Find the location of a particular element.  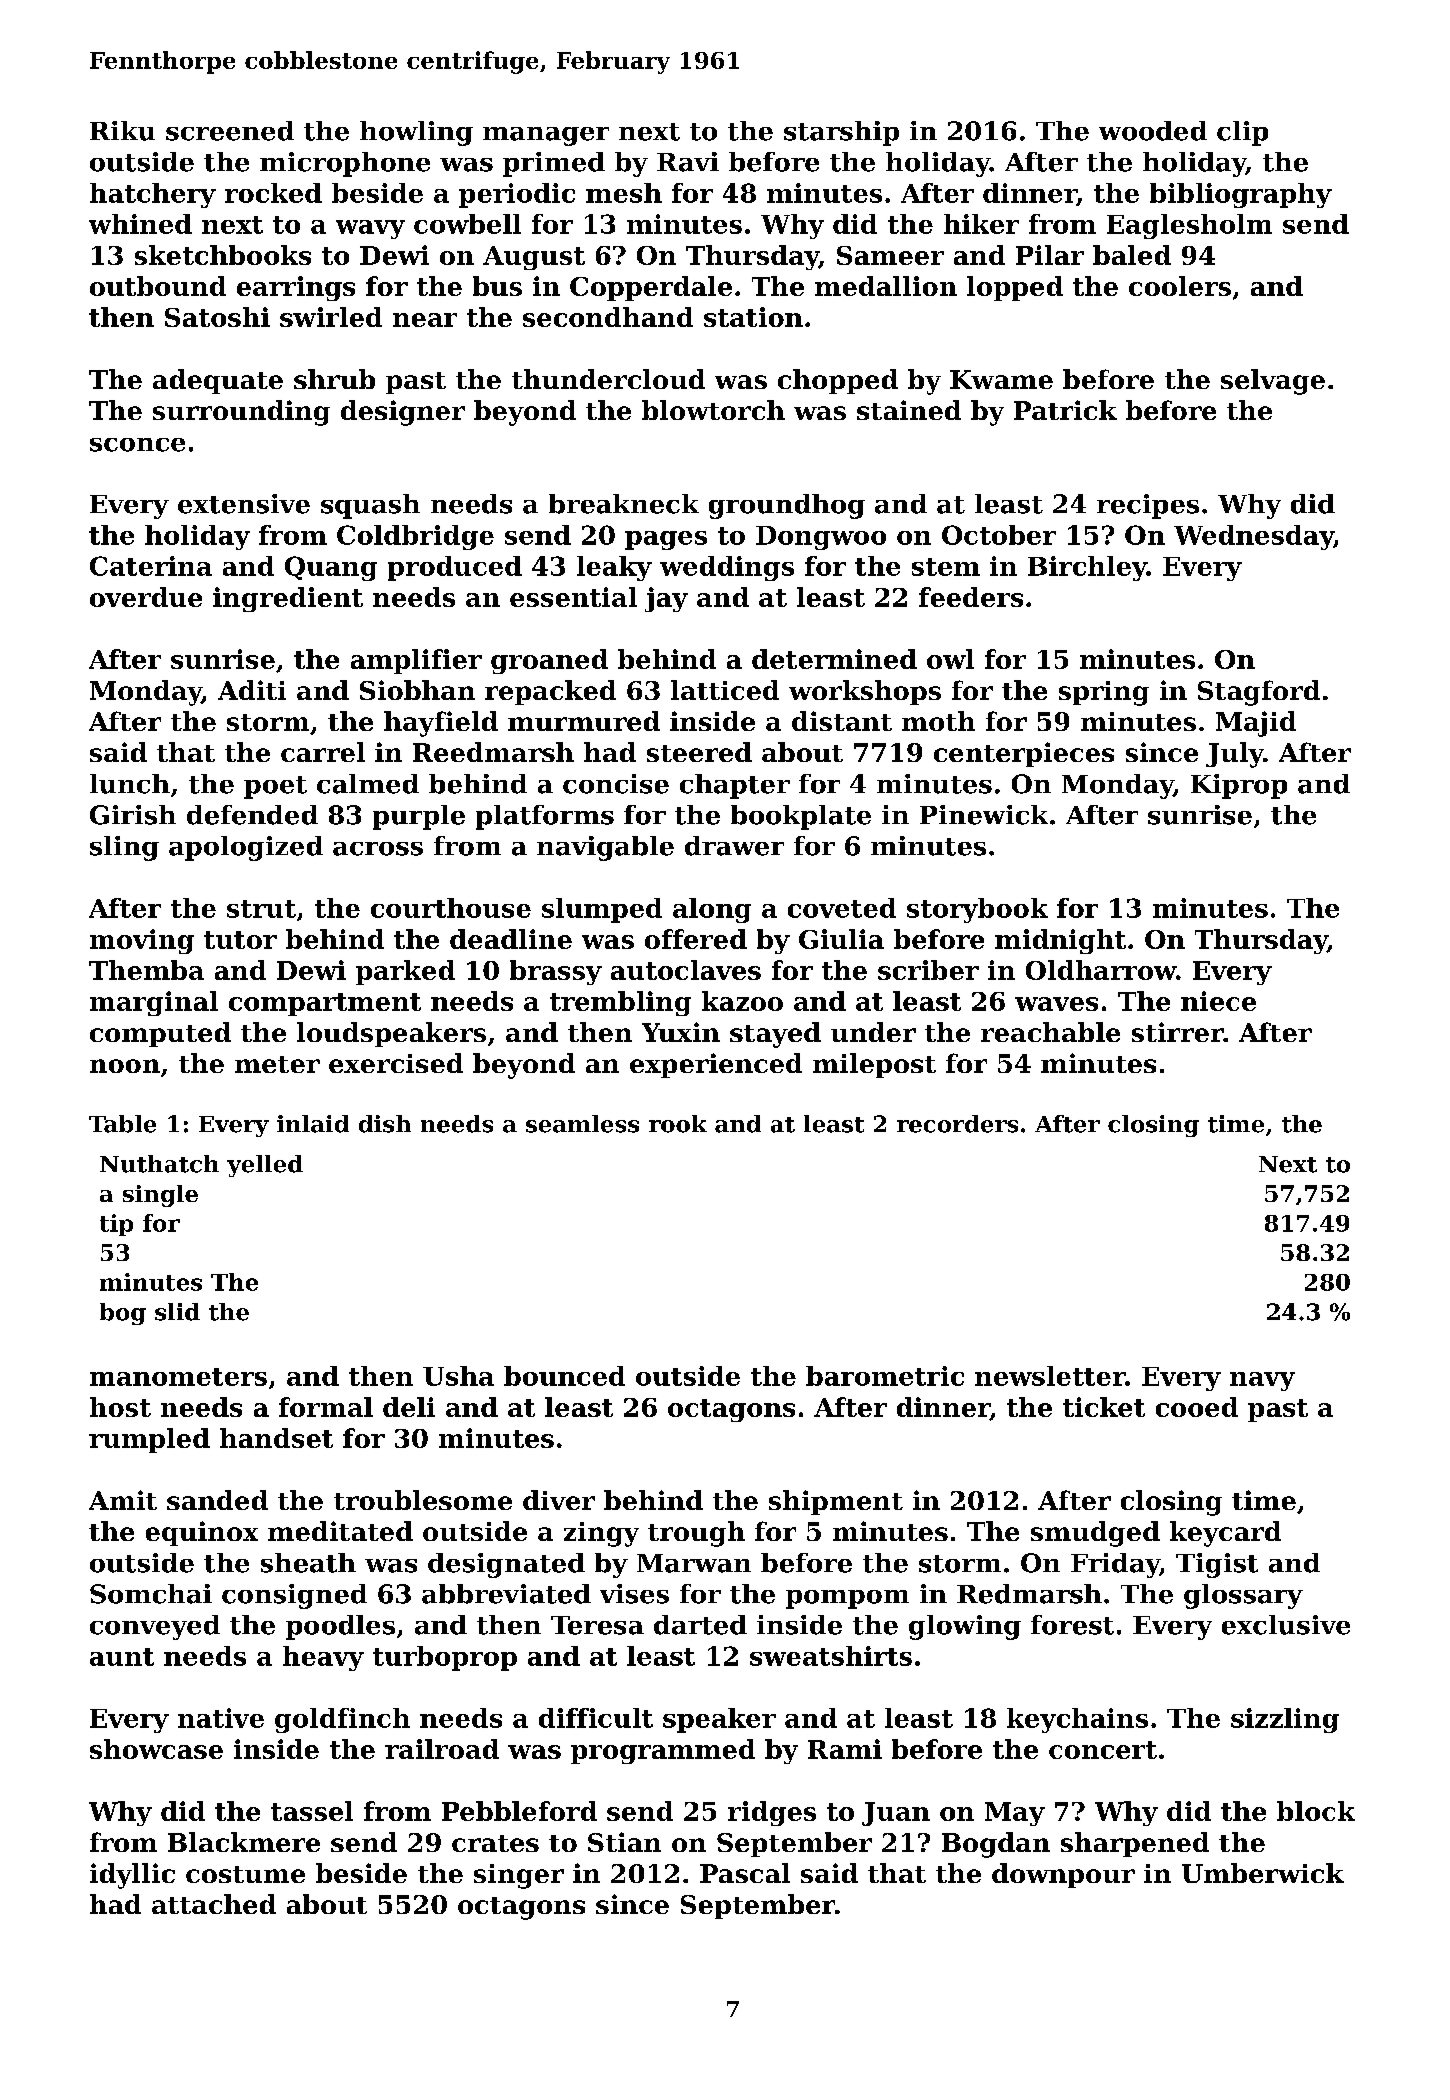

vises is located at coordinates (634, 1594).
